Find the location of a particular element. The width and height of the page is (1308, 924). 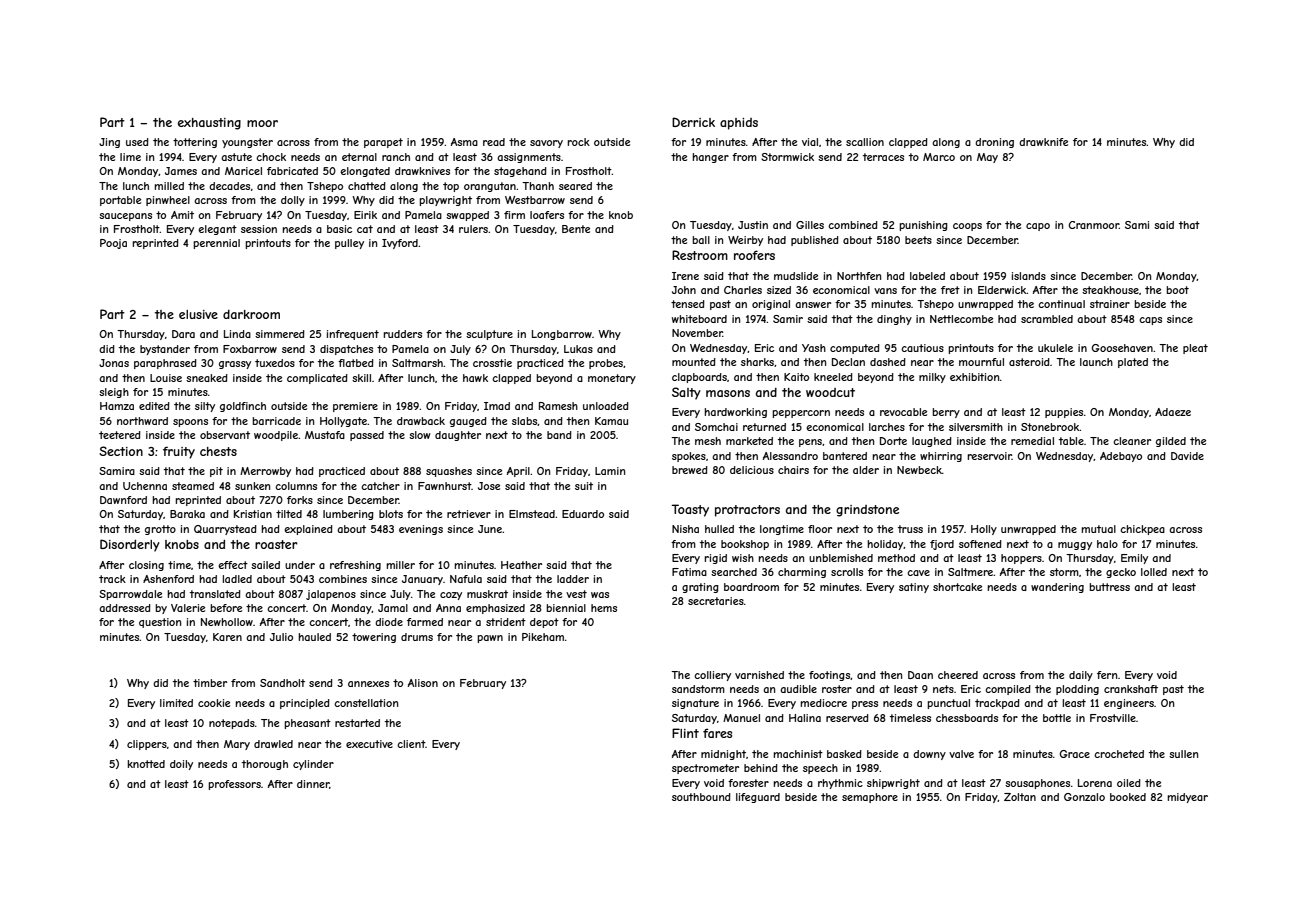

perennial is located at coordinates (216, 244).
